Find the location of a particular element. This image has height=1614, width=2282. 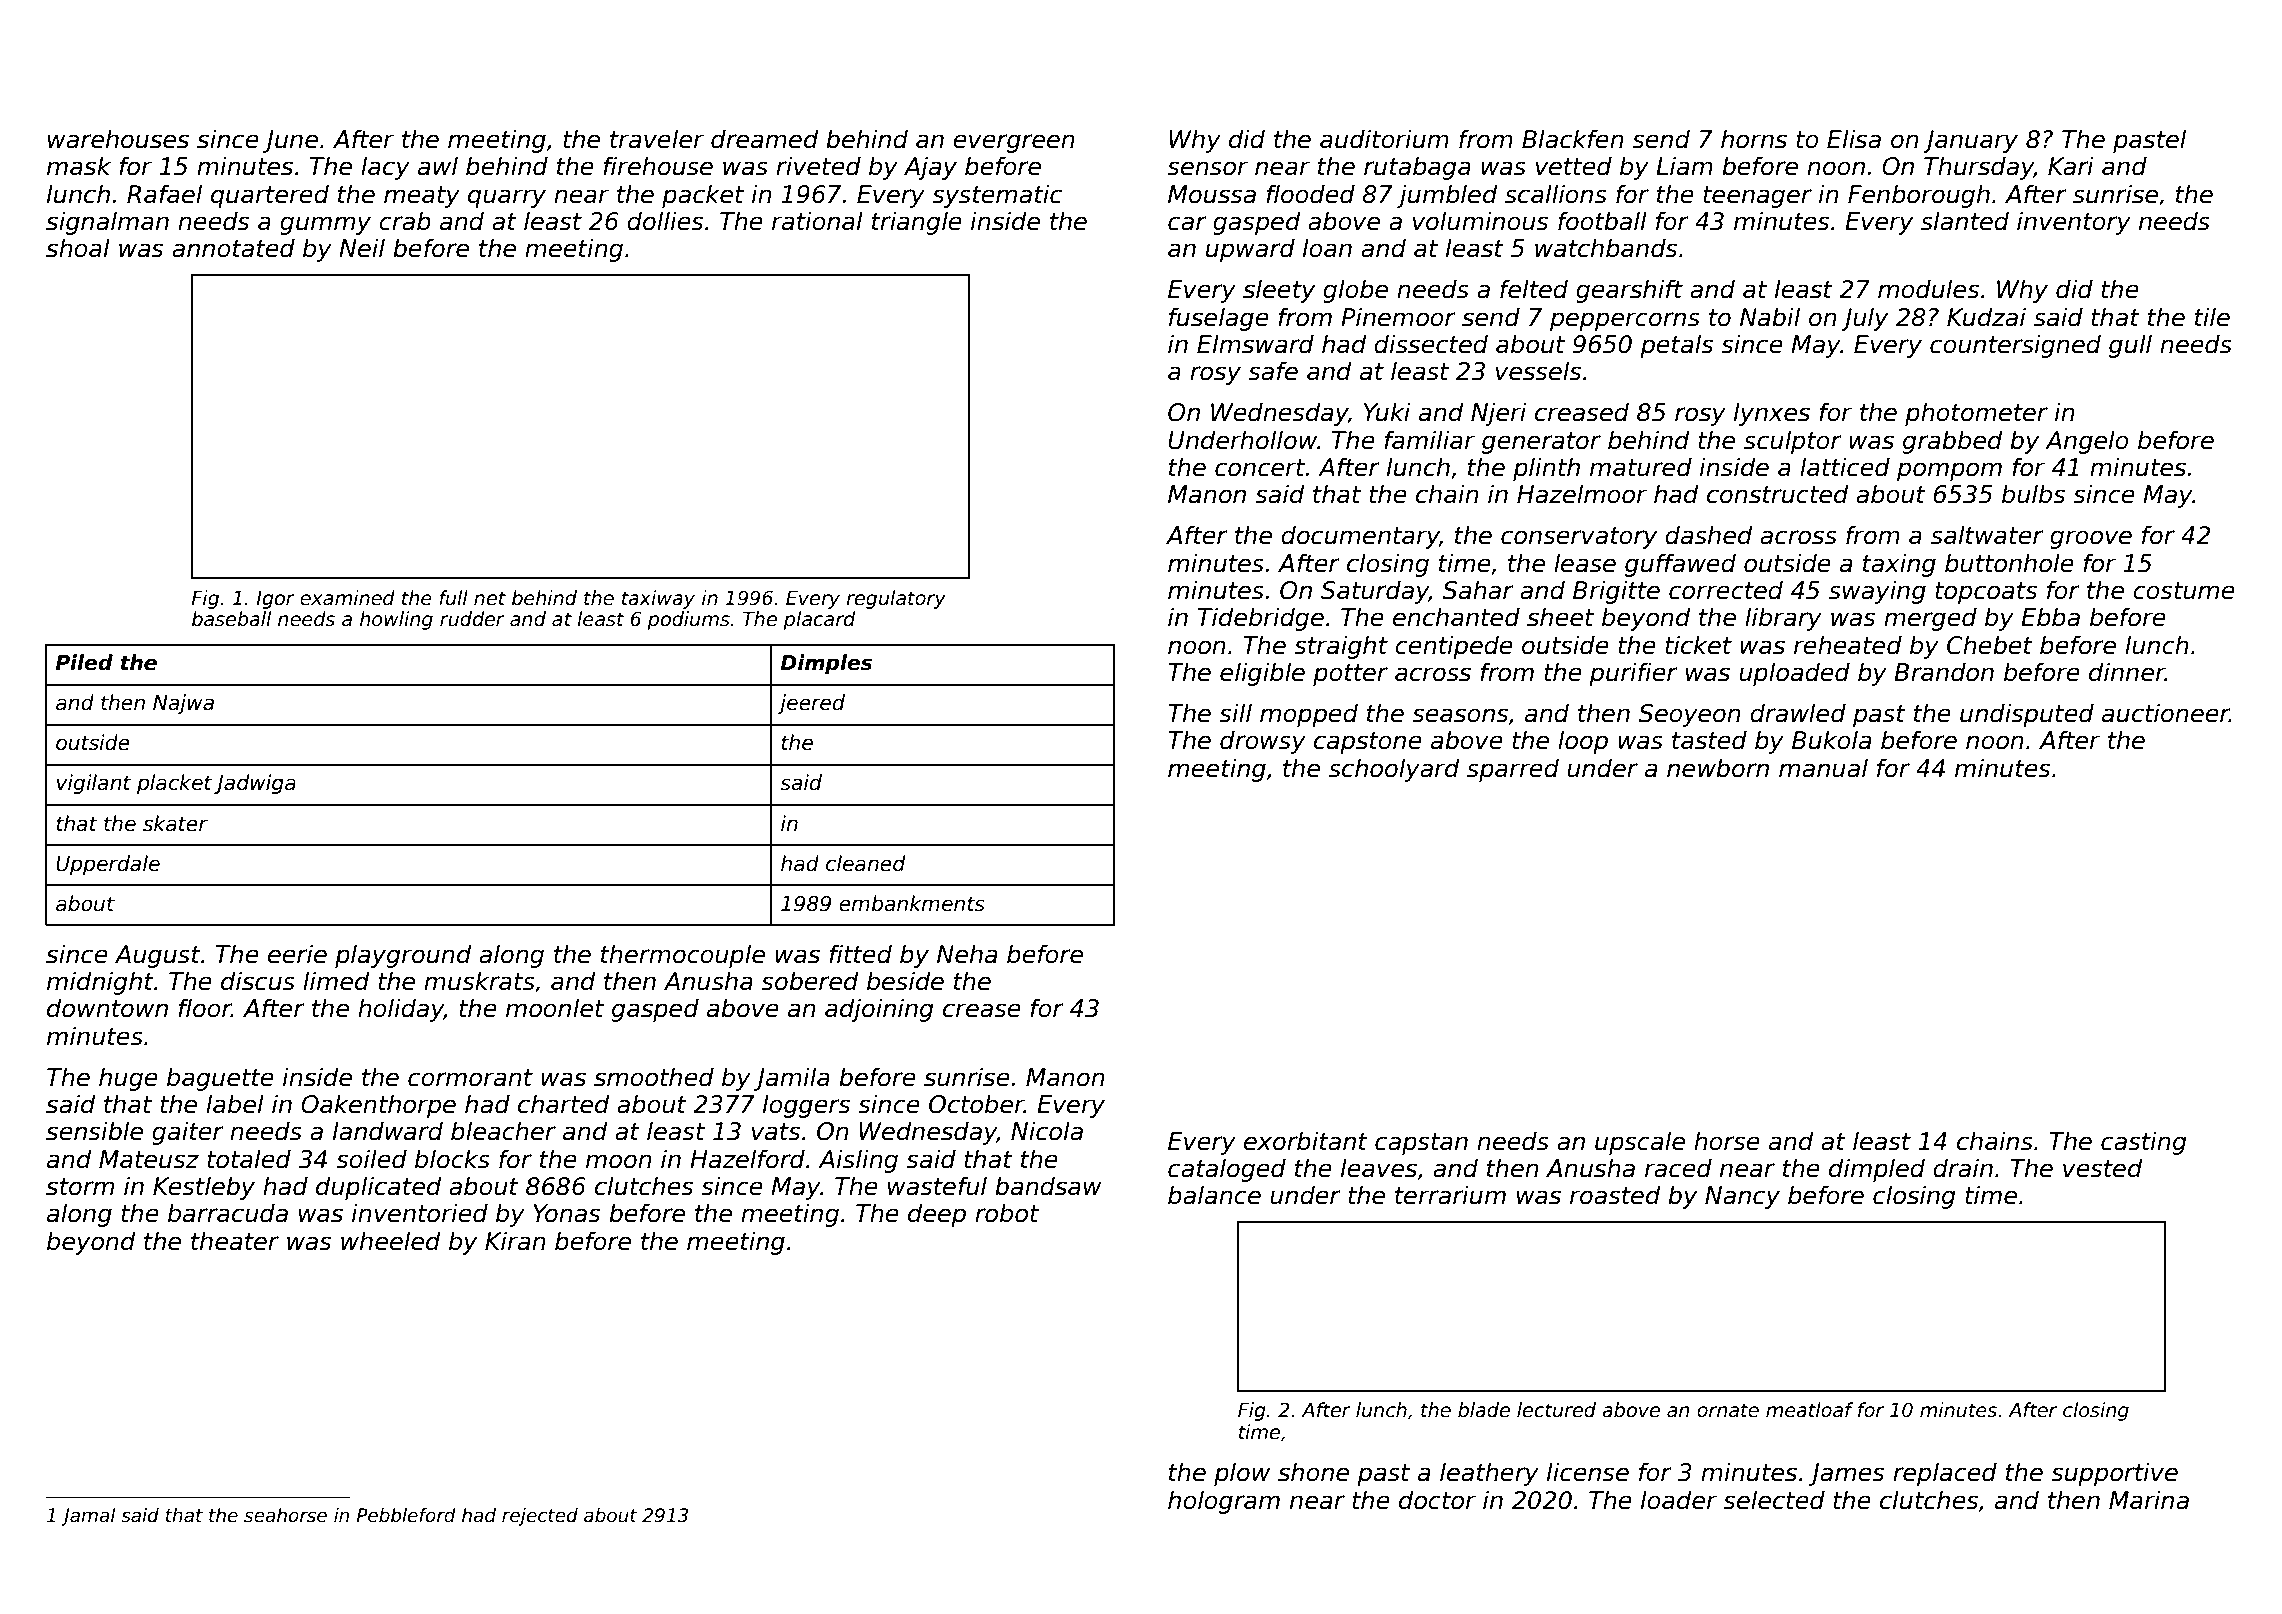

Pebbleford is located at coordinates (406, 1515).
